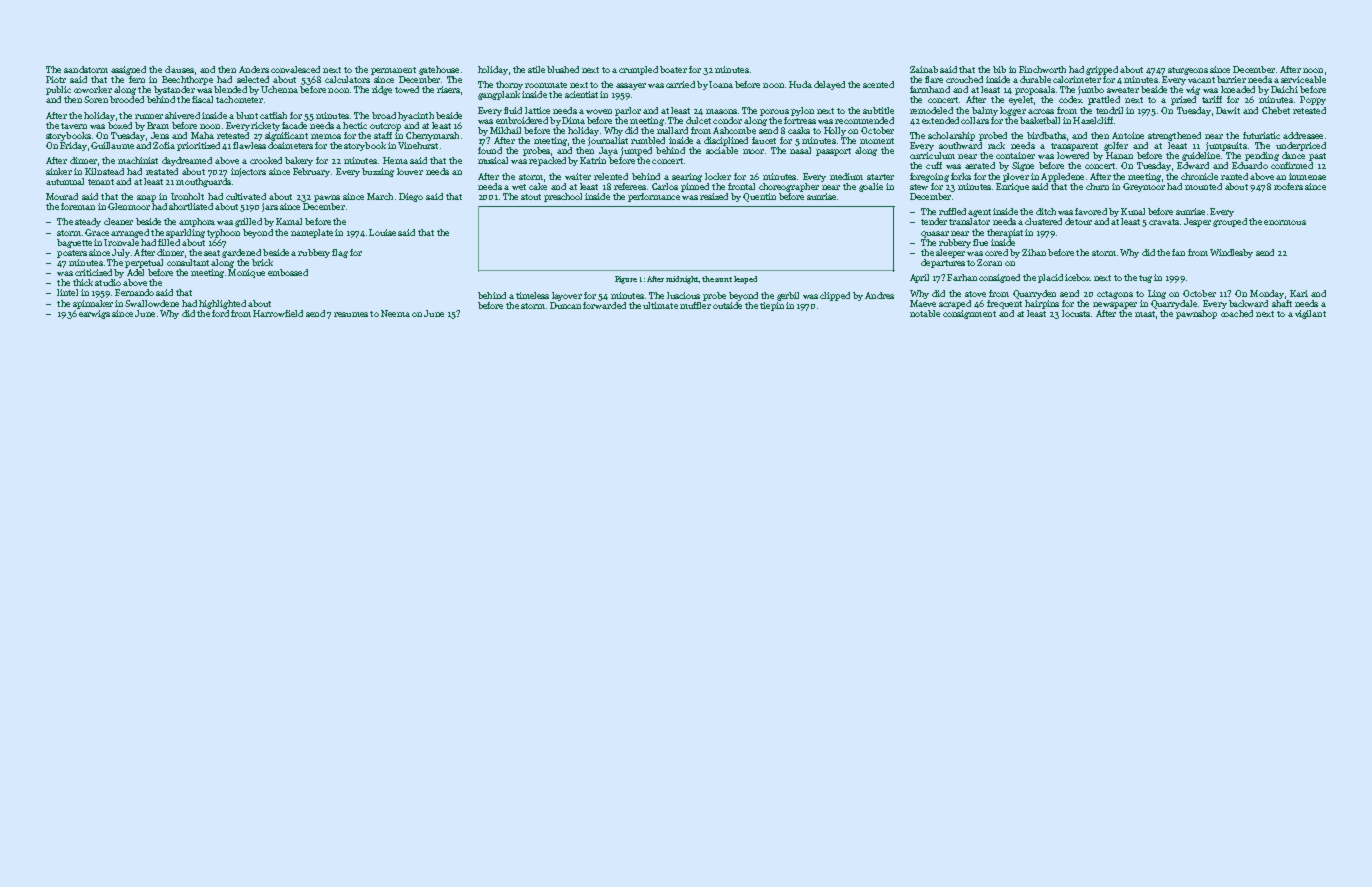  What do you see at coordinates (1145, 279) in the image?
I see `tug` at bounding box center [1145, 279].
